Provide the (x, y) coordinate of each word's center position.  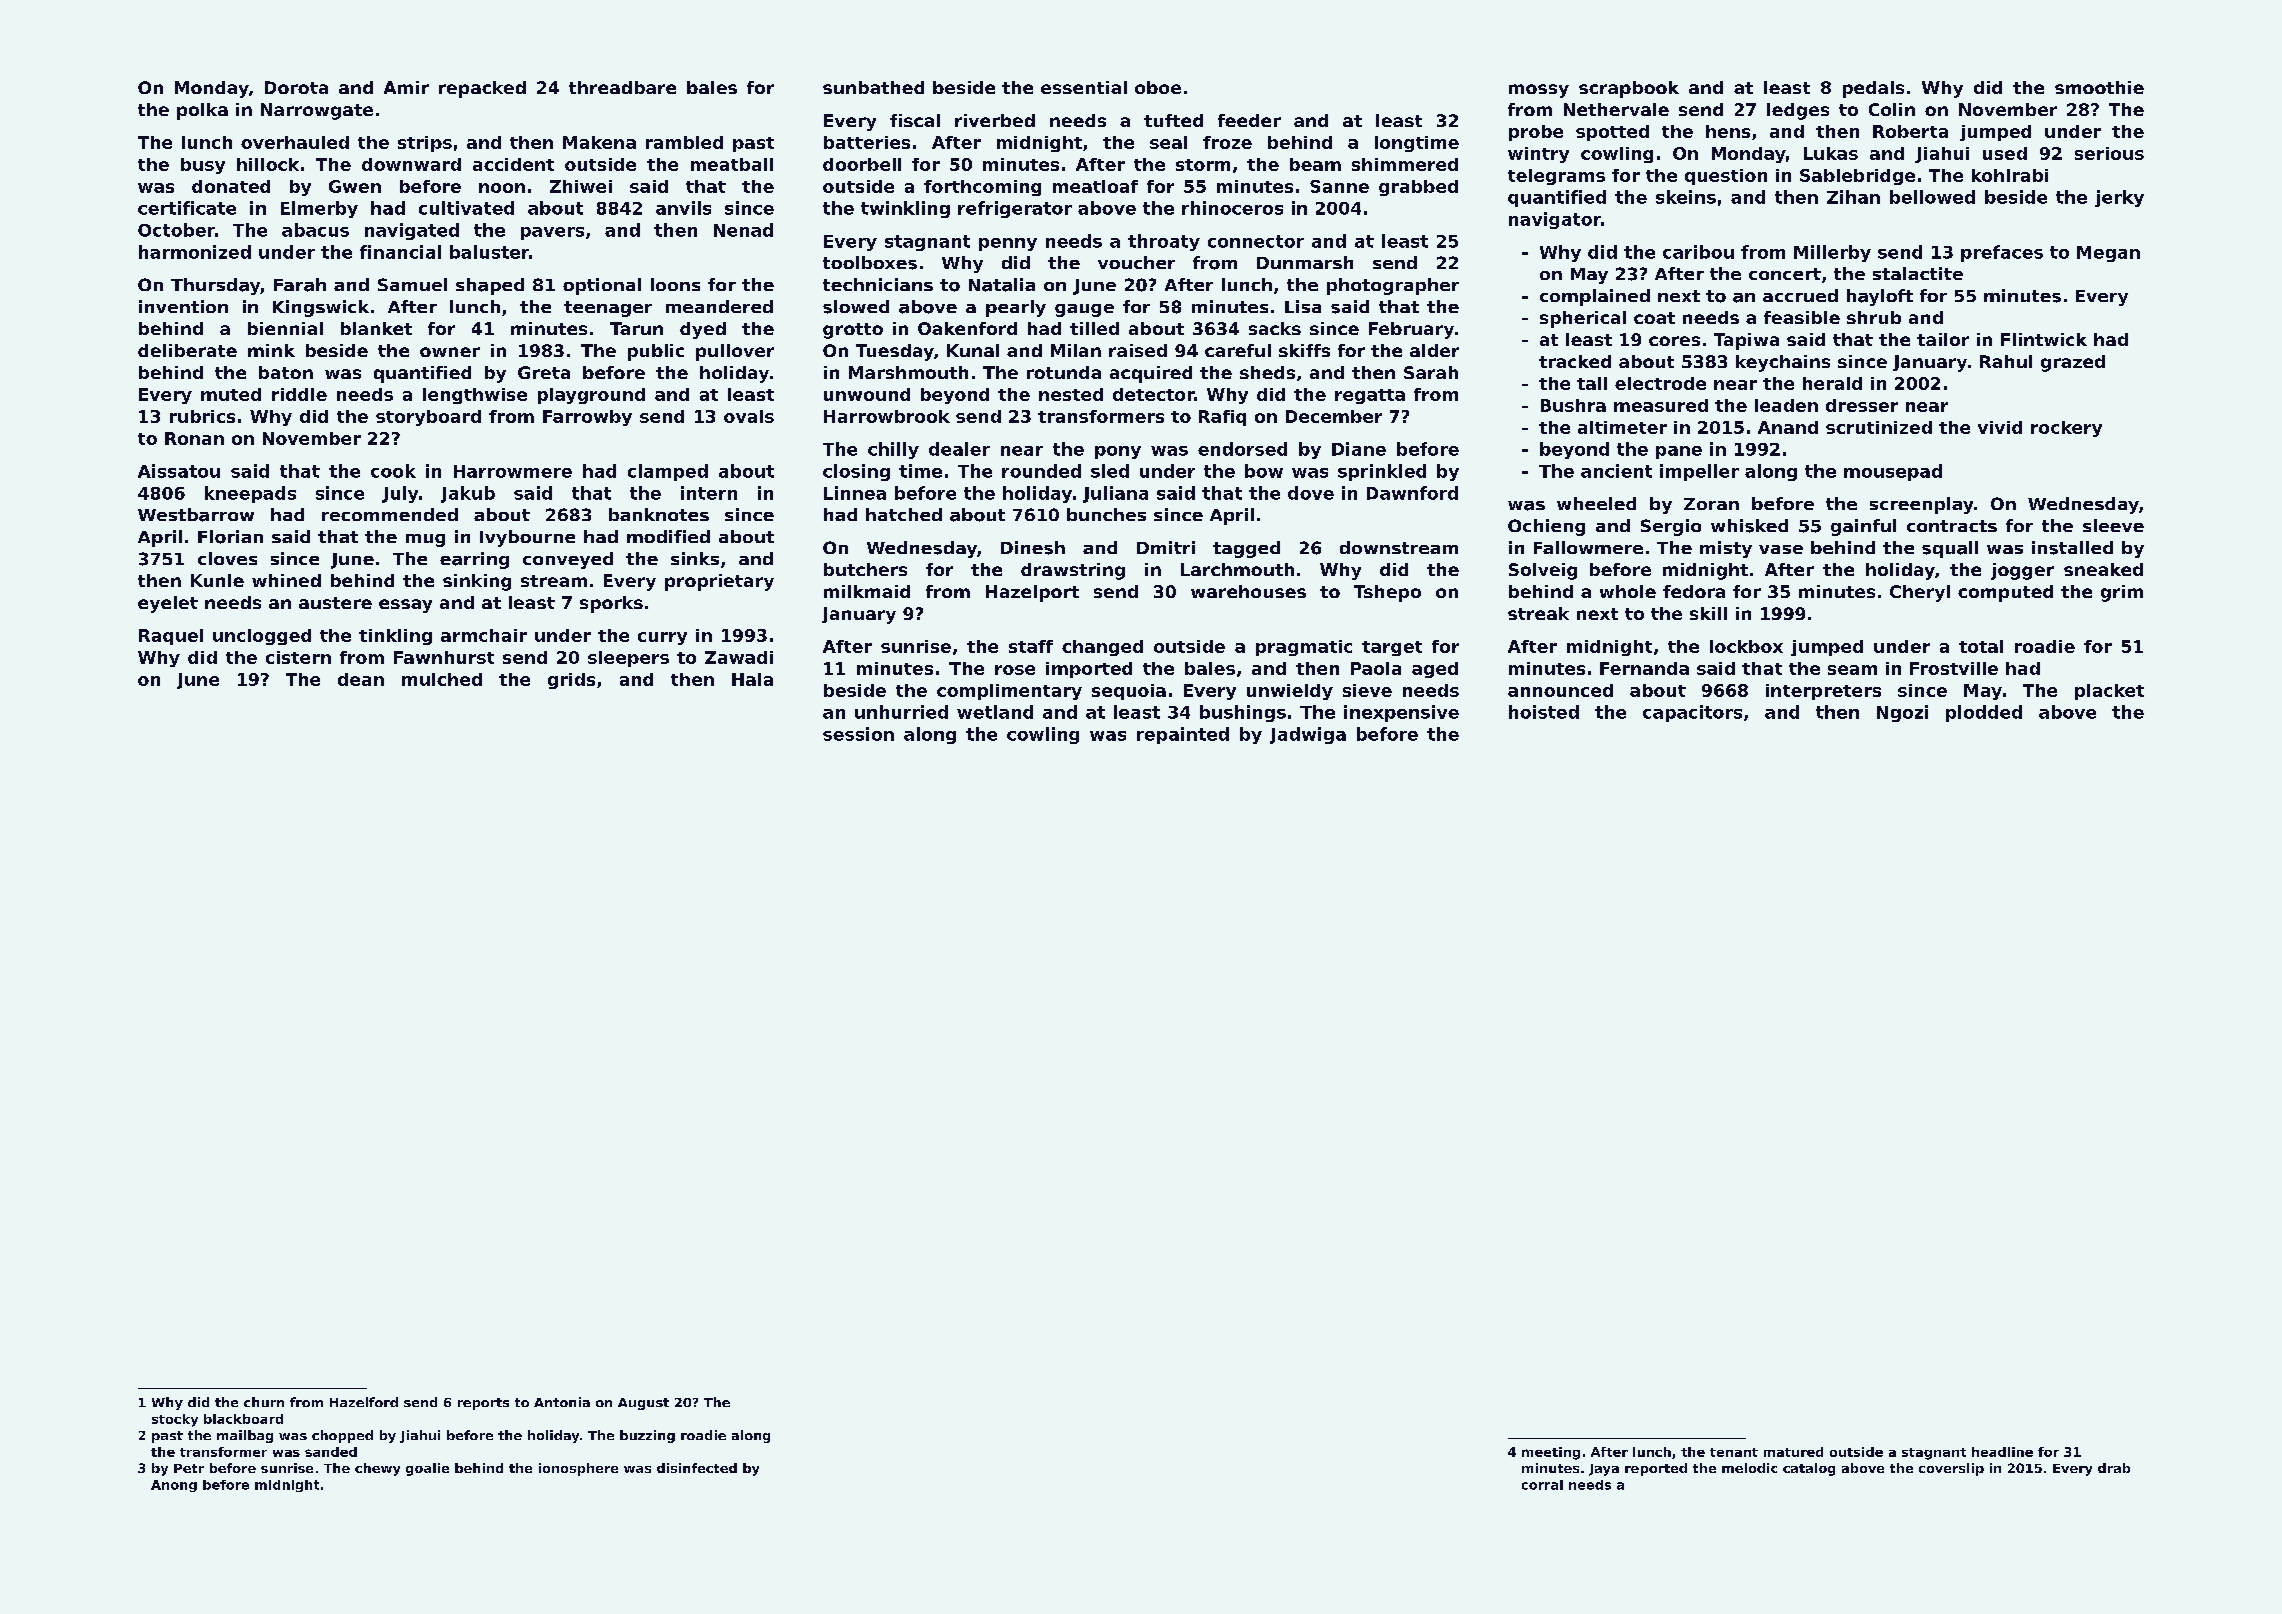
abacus (315, 230)
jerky (2119, 198)
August (643, 1404)
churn (264, 1402)
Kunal (973, 350)
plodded (1984, 713)
